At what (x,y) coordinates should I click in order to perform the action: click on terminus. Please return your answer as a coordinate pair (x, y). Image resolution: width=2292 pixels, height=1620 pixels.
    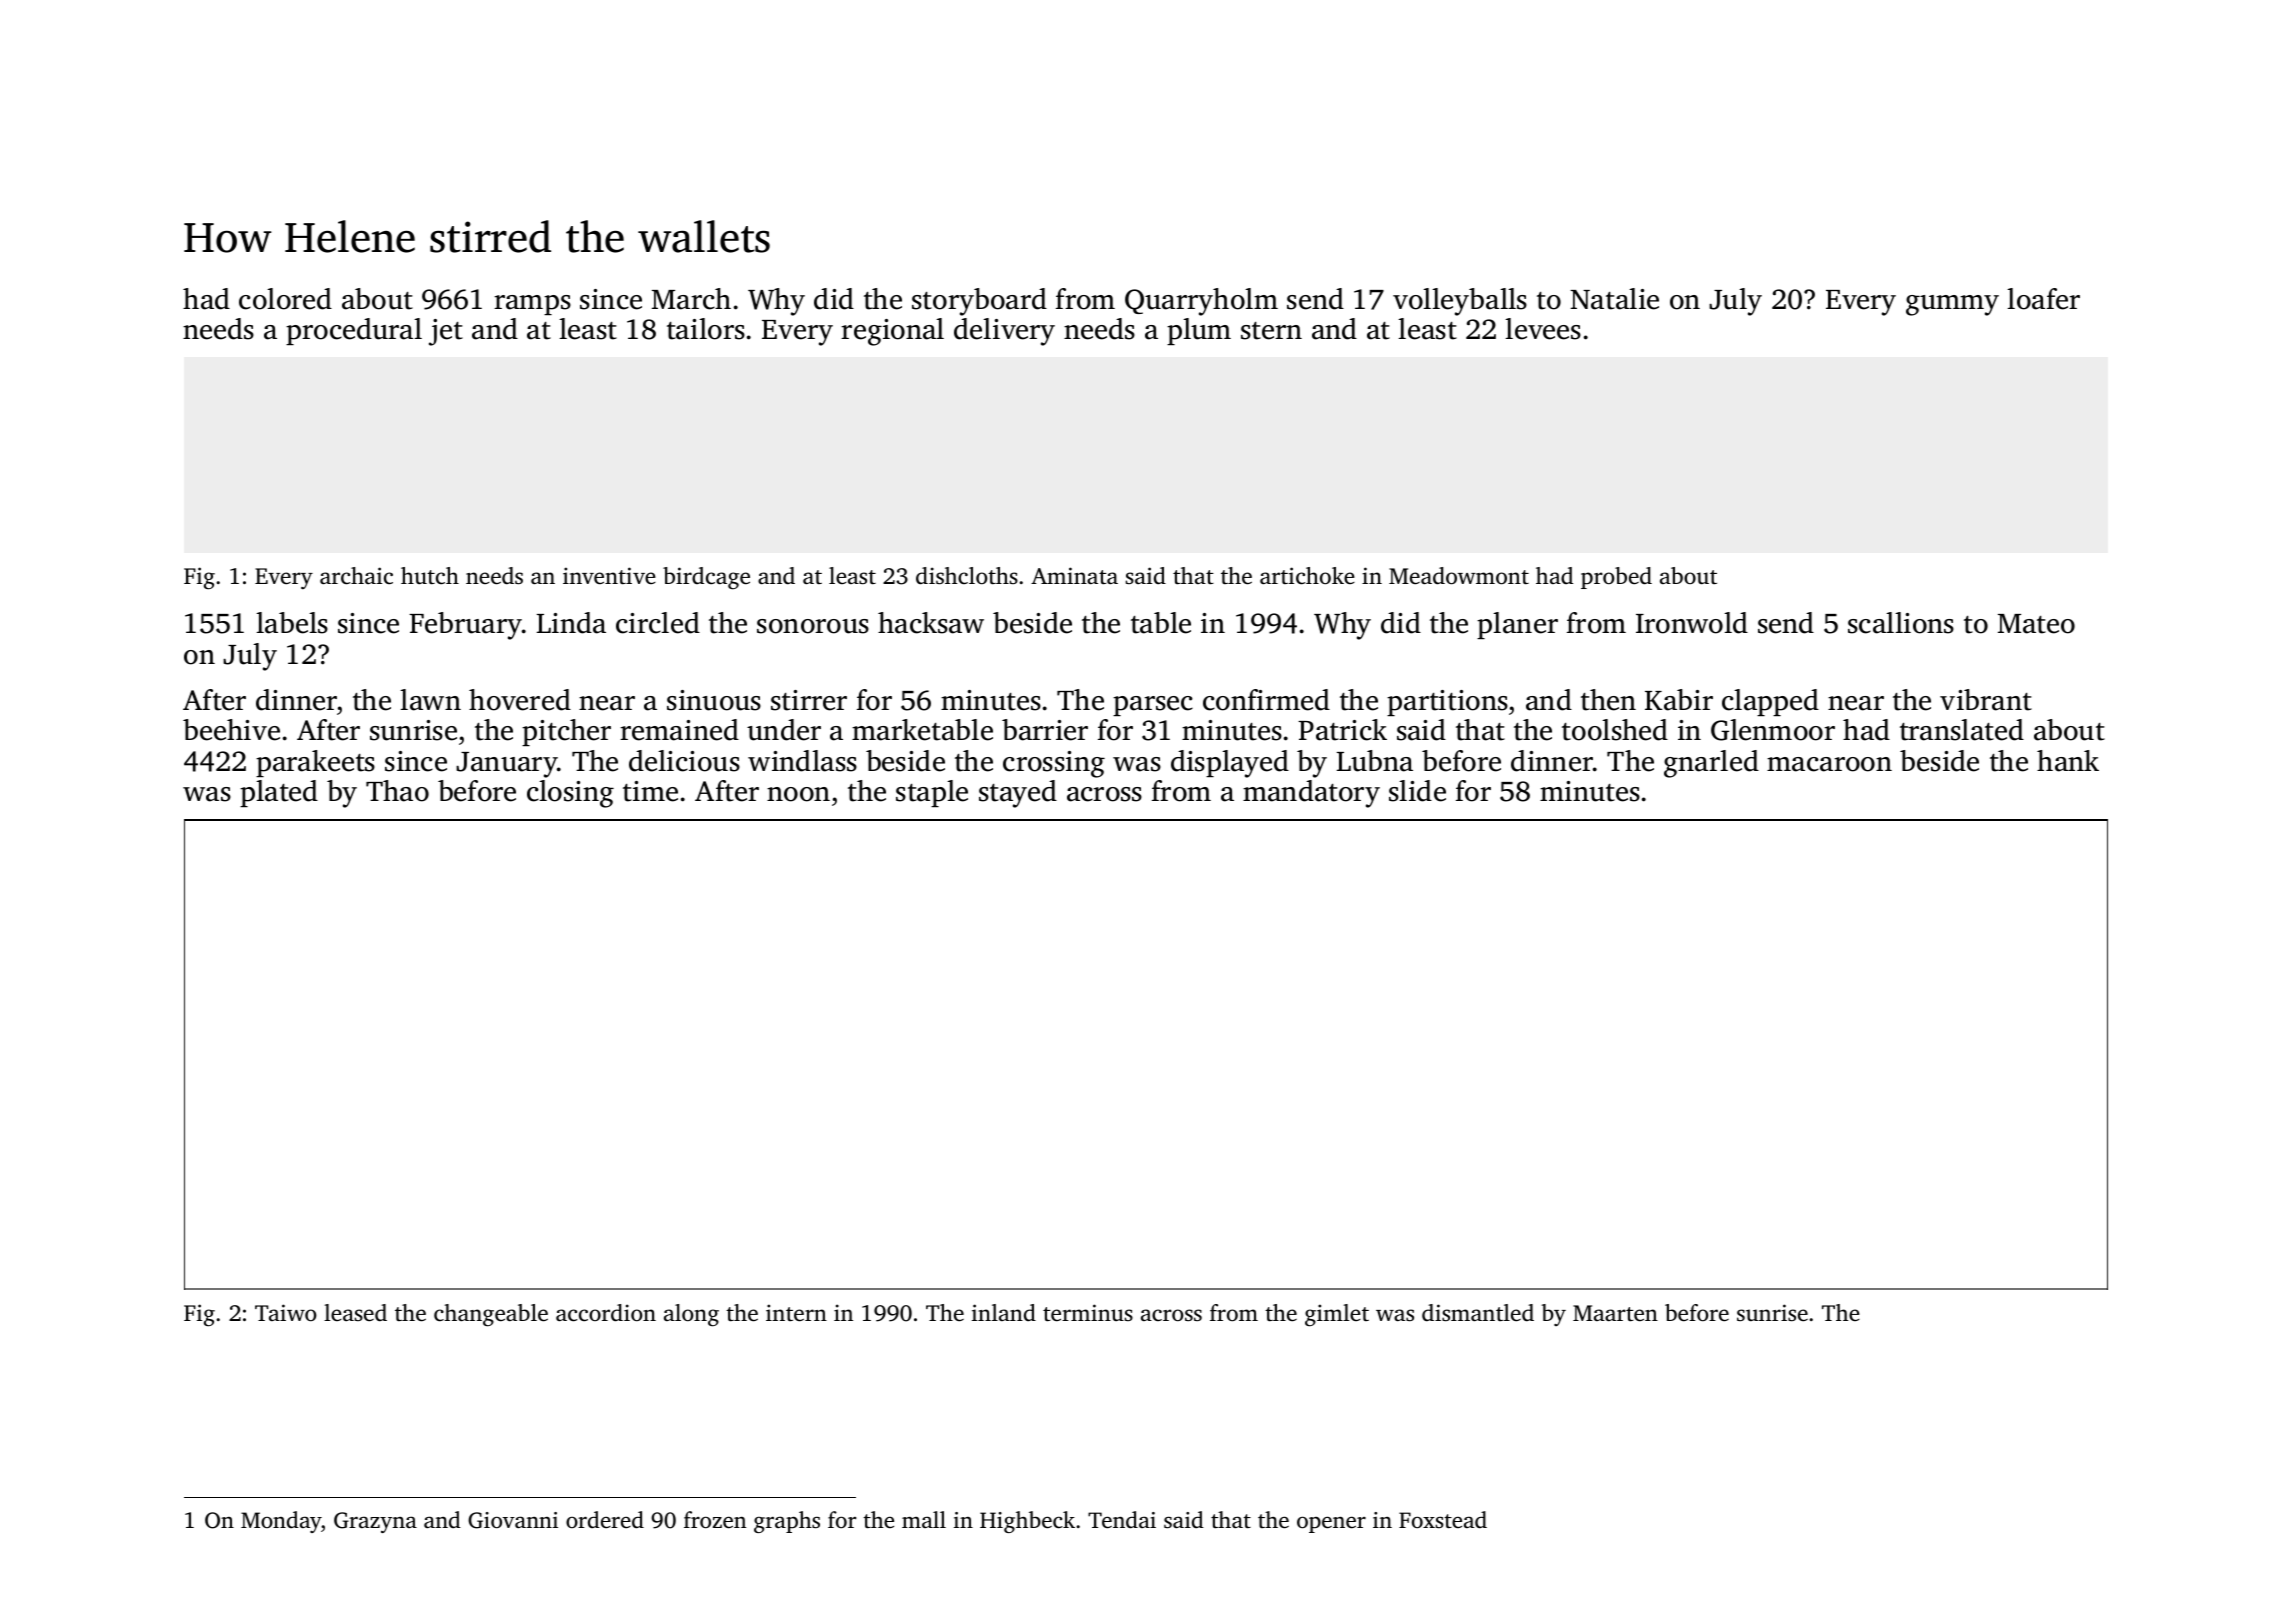
    Looking at the image, I should click on (1088, 1313).
